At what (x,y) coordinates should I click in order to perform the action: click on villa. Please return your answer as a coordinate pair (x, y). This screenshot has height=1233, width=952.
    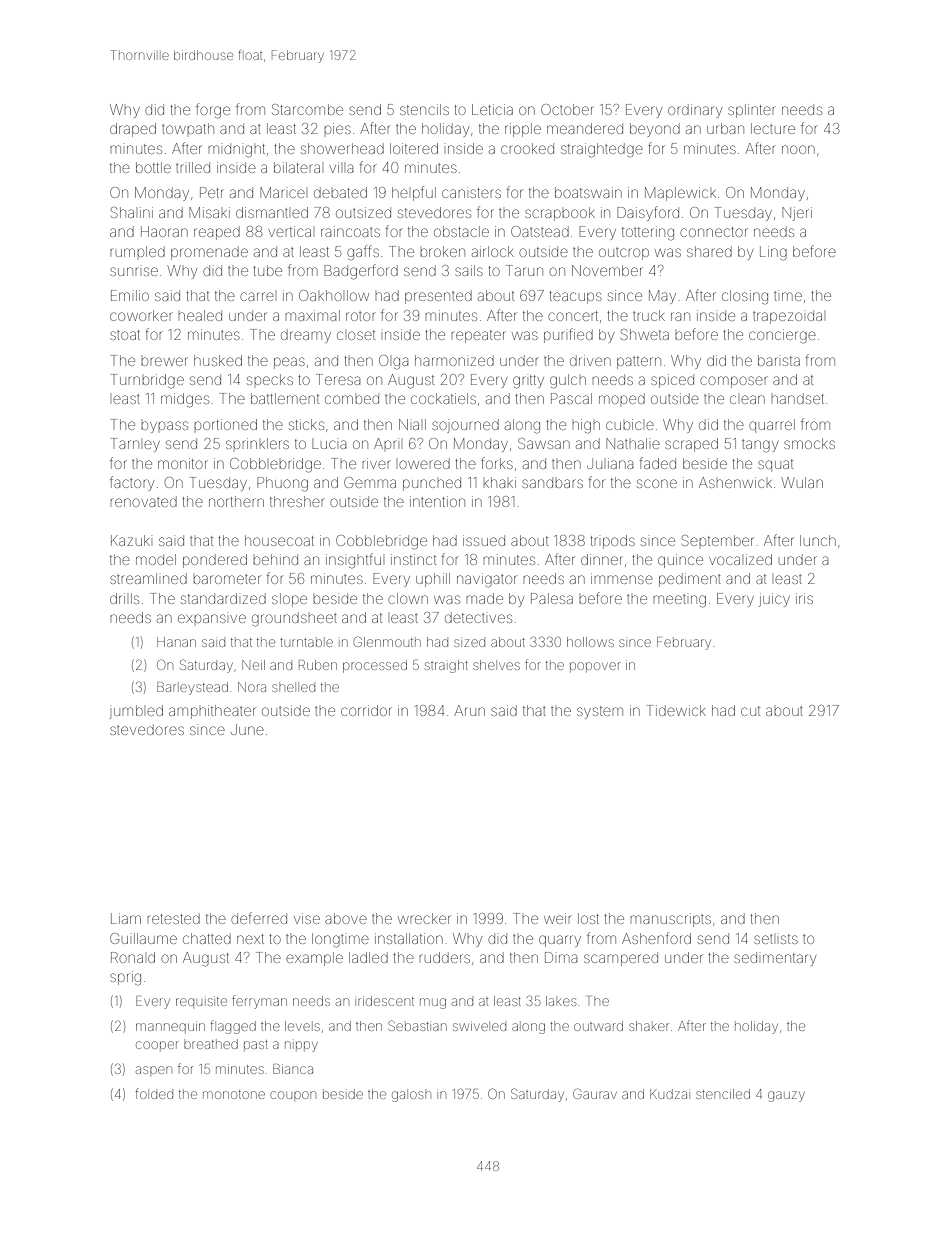
    Looking at the image, I should click on (341, 167).
